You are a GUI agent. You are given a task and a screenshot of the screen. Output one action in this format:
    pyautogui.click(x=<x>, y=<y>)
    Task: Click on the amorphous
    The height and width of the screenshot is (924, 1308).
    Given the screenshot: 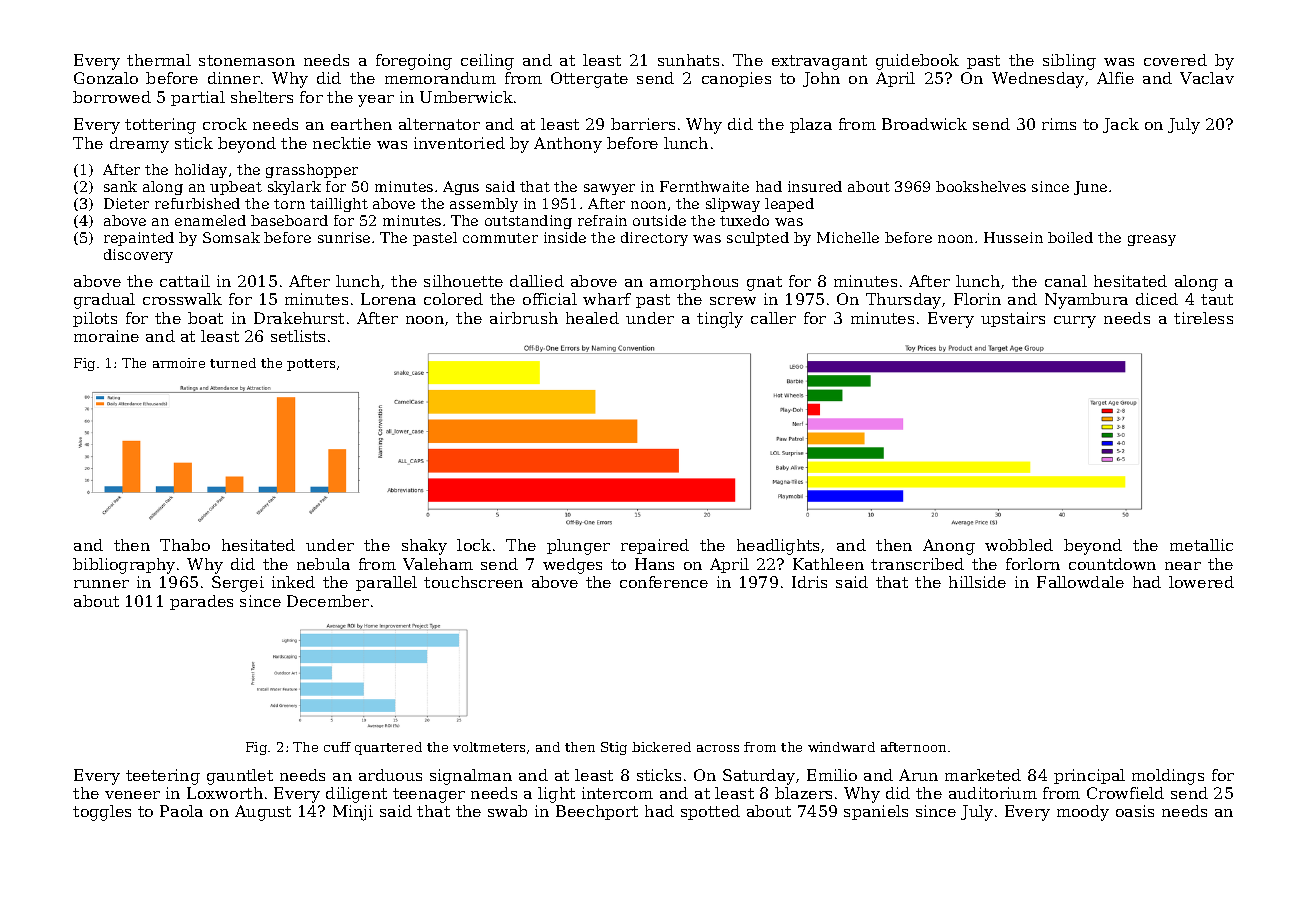 What is the action you would take?
    pyautogui.click(x=694, y=282)
